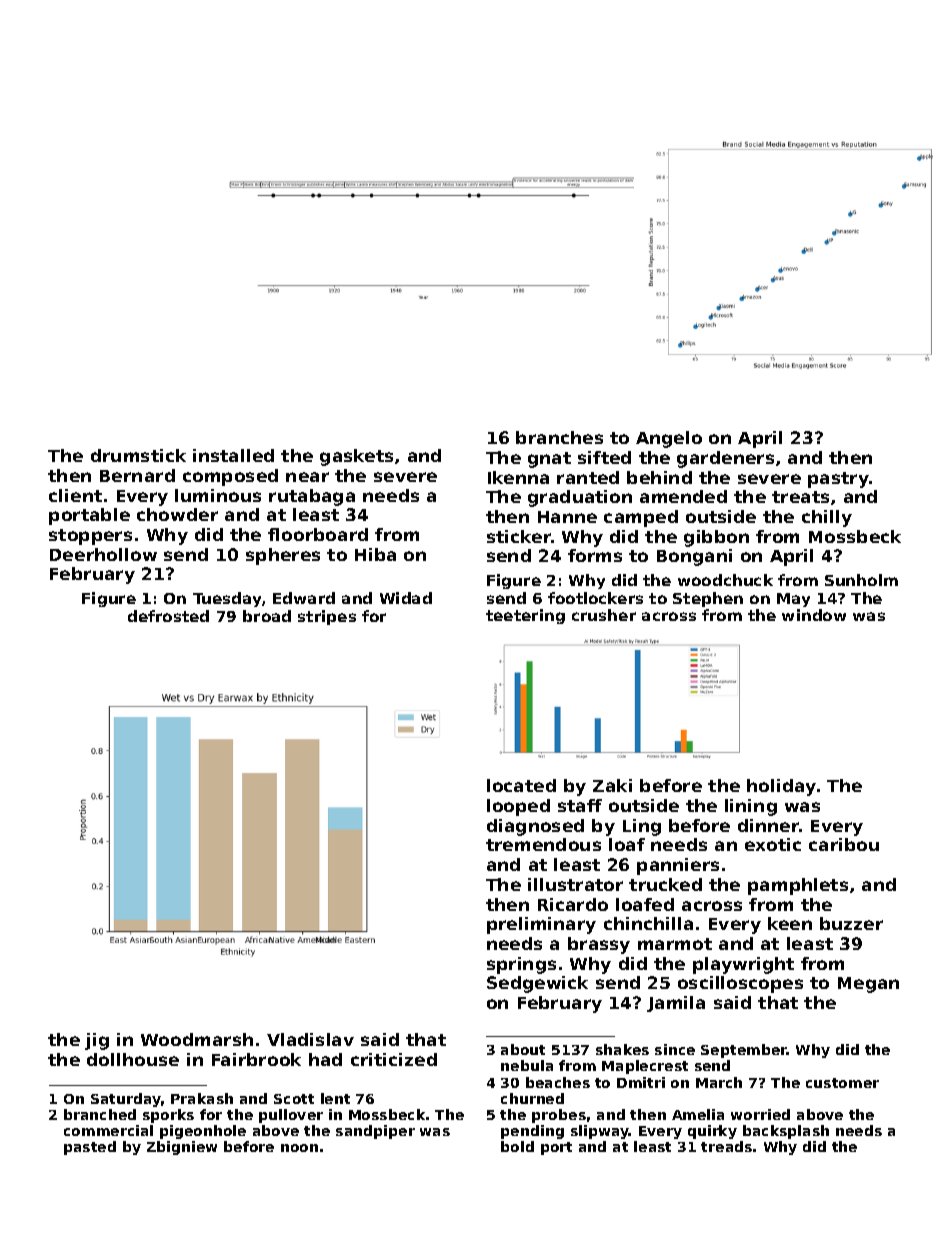 Image resolution: width=952 pixels, height=1233 pixels. I want to click on branches, so click(559, 437).
